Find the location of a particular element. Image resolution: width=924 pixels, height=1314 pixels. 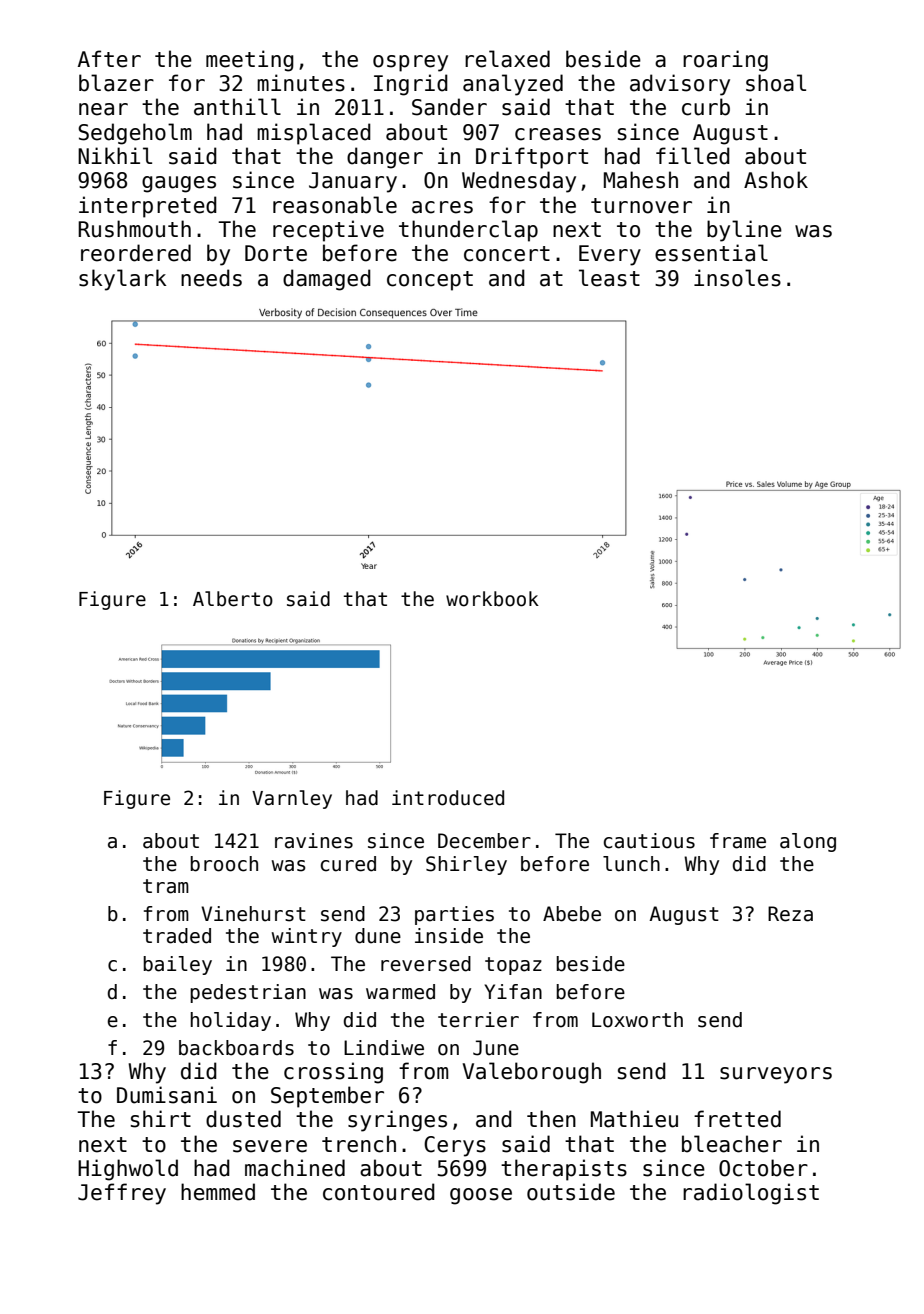

blazer is located at coordinates (116, 83).
